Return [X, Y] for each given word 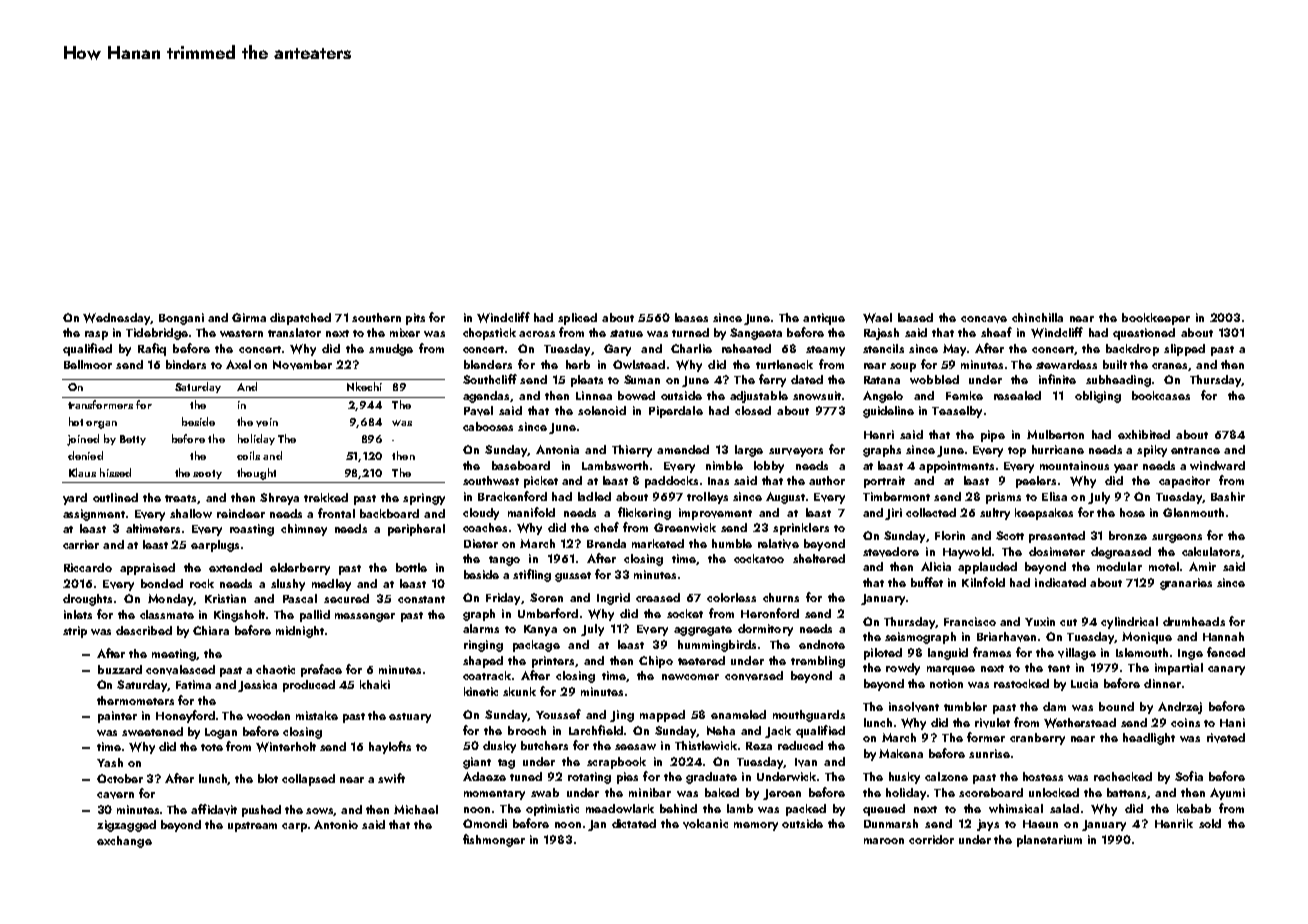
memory [756, 826]
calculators [1211, 551]
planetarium [1049, 841]
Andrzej [1180, 708]
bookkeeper [1156, 319]
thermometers [135, 700]
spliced [577, 319]
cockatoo [759, 558]
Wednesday [116, 319]
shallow [191, 513]
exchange [124, 842]
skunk [519, 691]
